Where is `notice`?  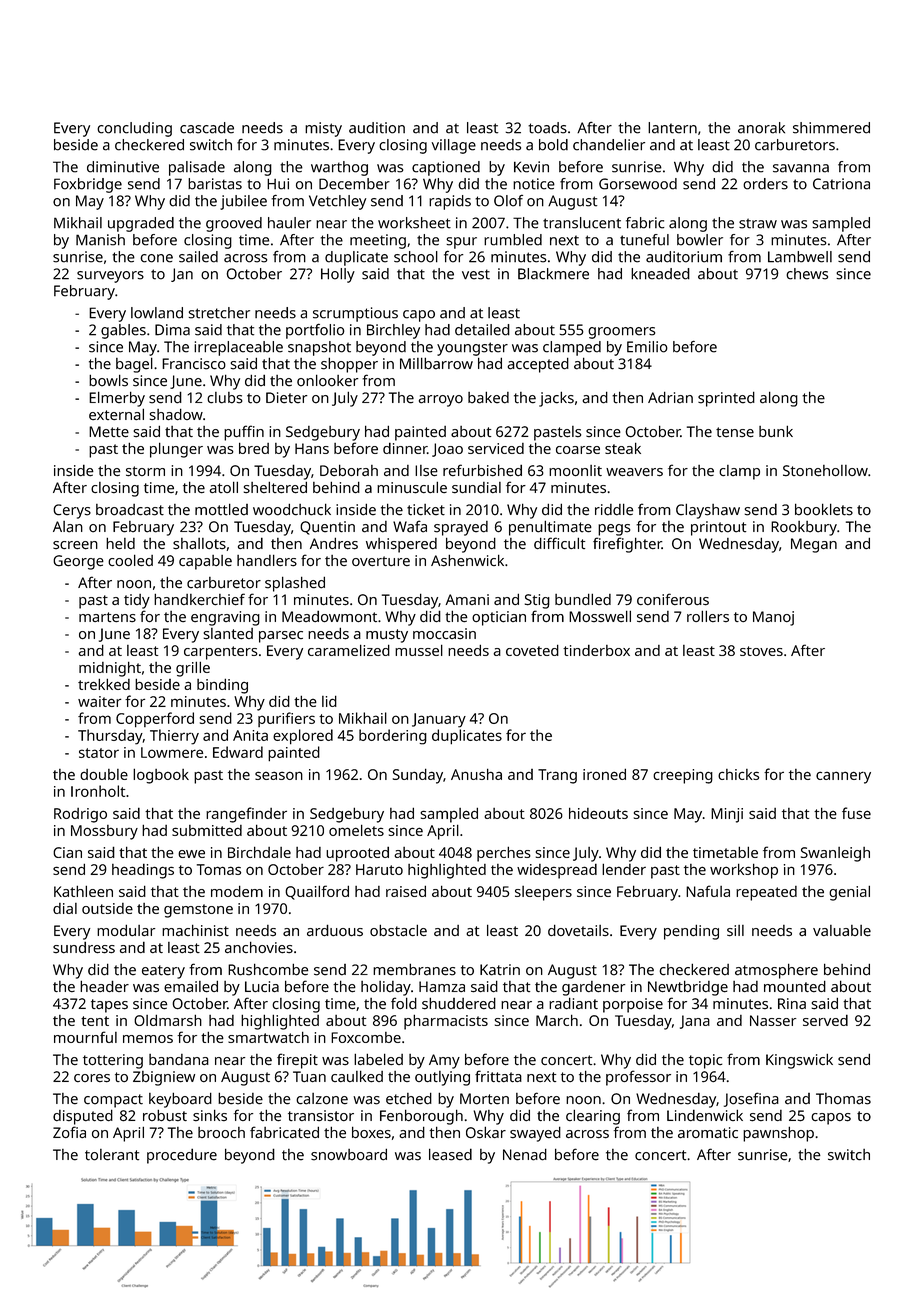 notice is located at coordinates (534, 184).
